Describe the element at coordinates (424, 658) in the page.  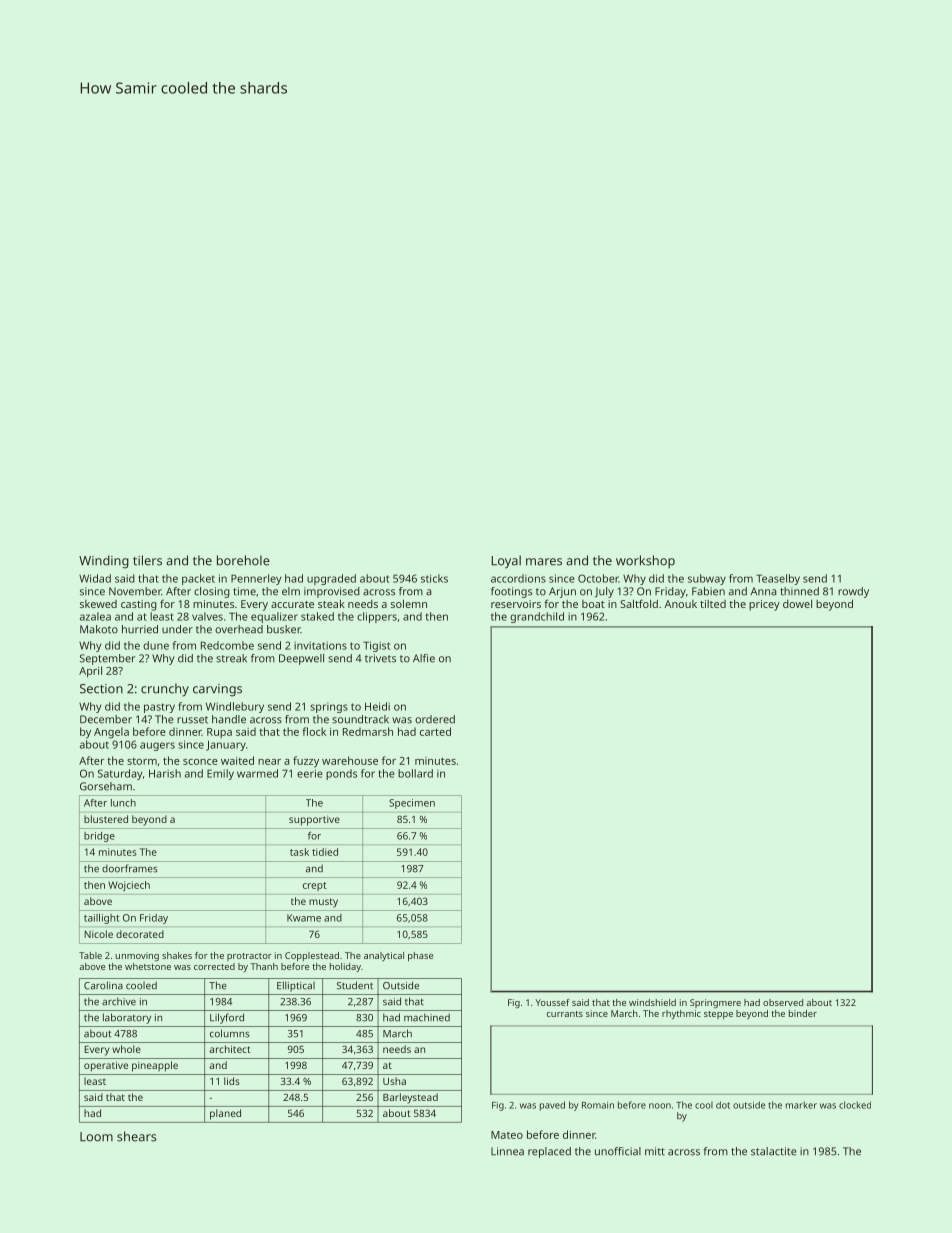
I see `Alfie` at that location.
